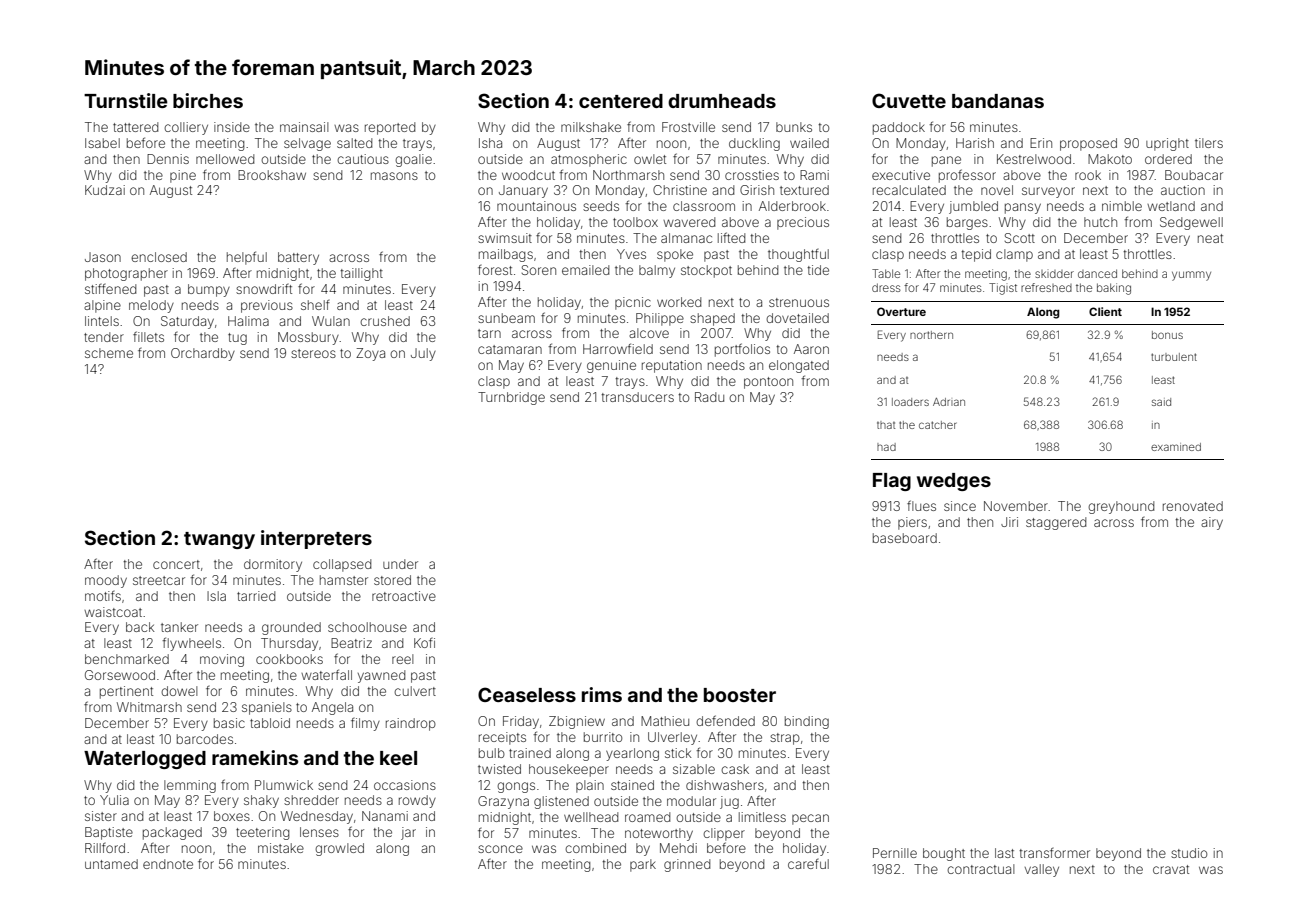 The image size is (1308, 924). Describe the element at coordinates (931, 335) in the screenshot. I see `northern` at that location.
